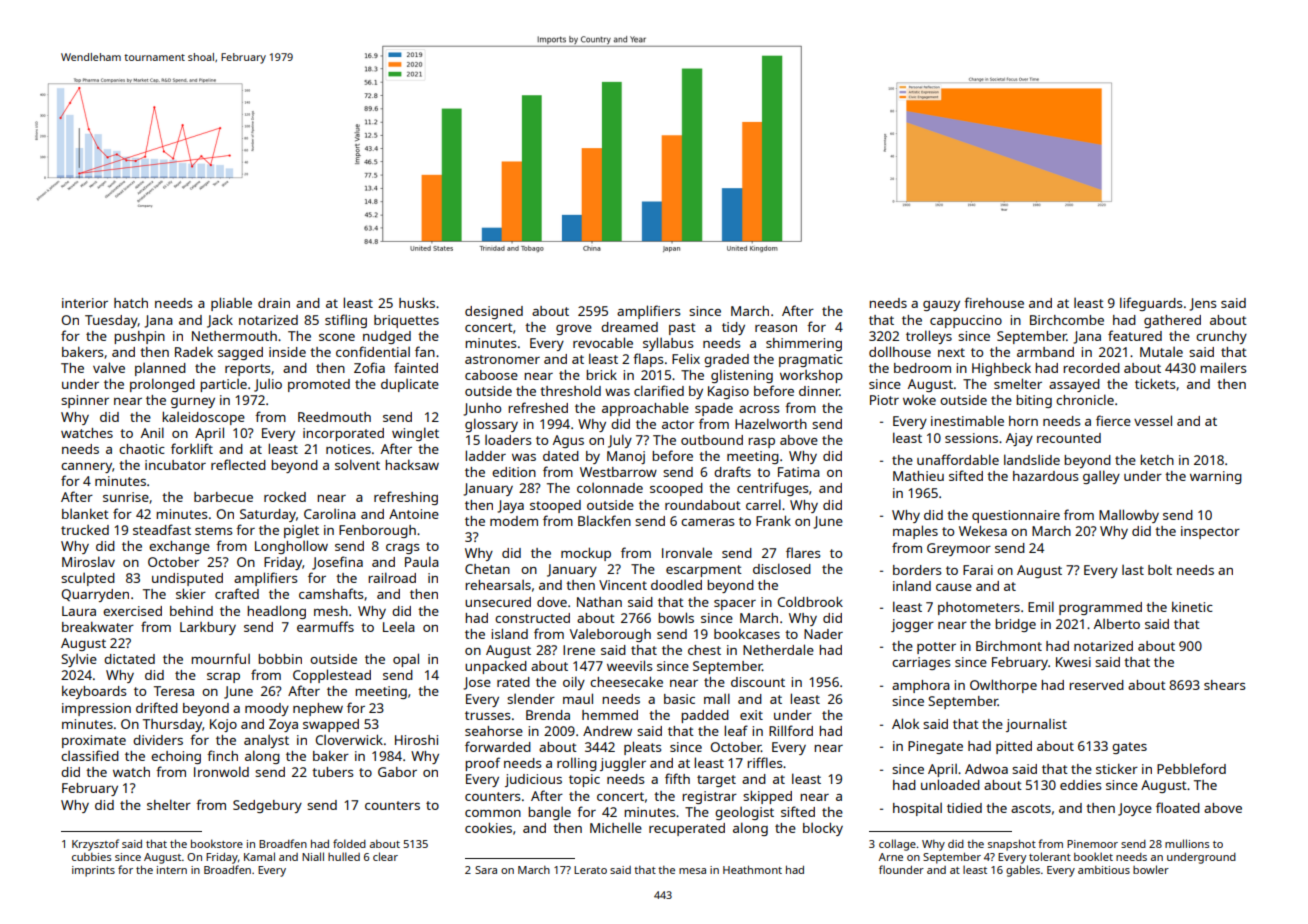 This screenshot has height=924, width=1308. I want to click on unloaded, so click(950, 784).
